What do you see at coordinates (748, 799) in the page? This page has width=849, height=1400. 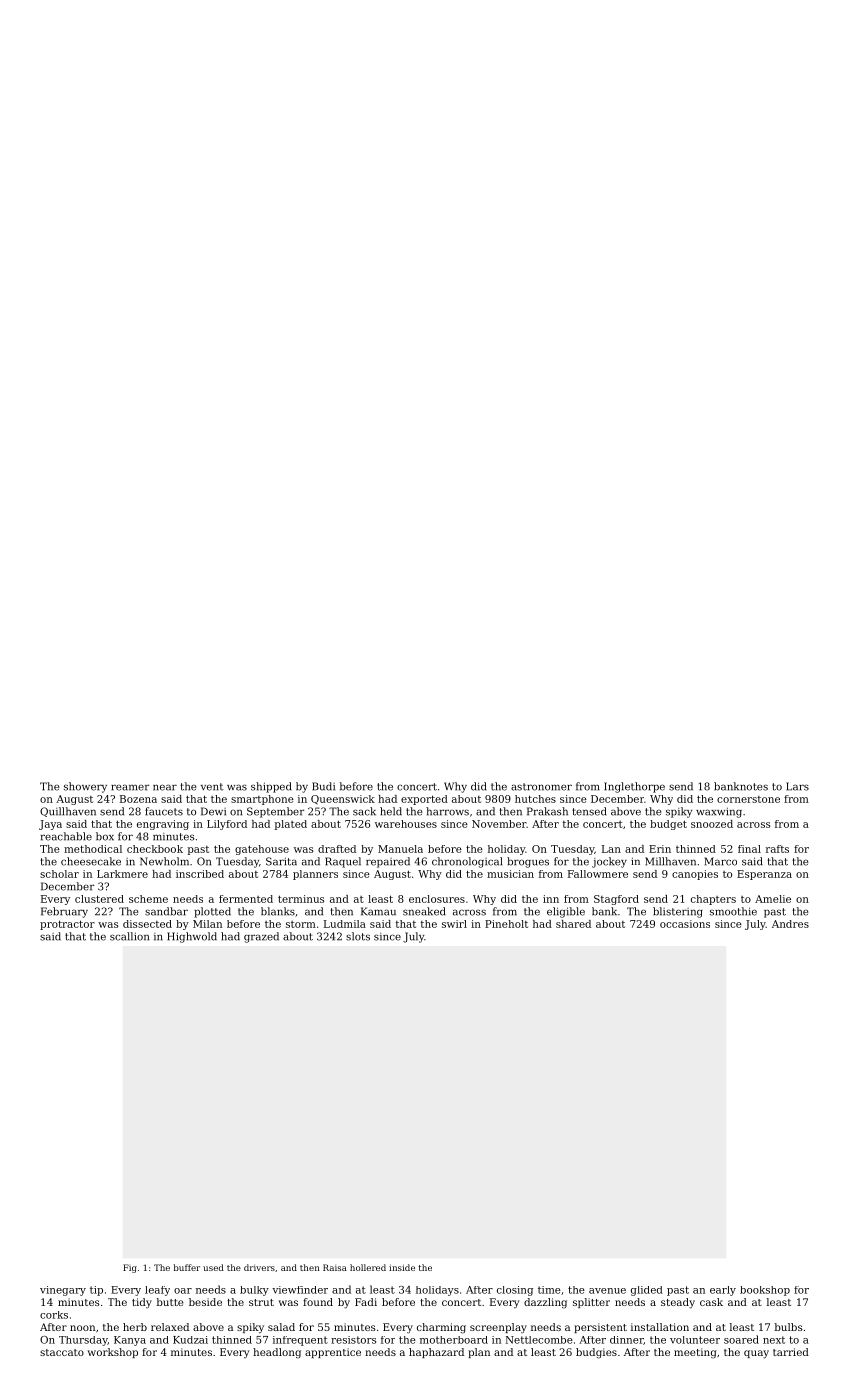 I see `cornerstone` at bounding box center [748, 799].
